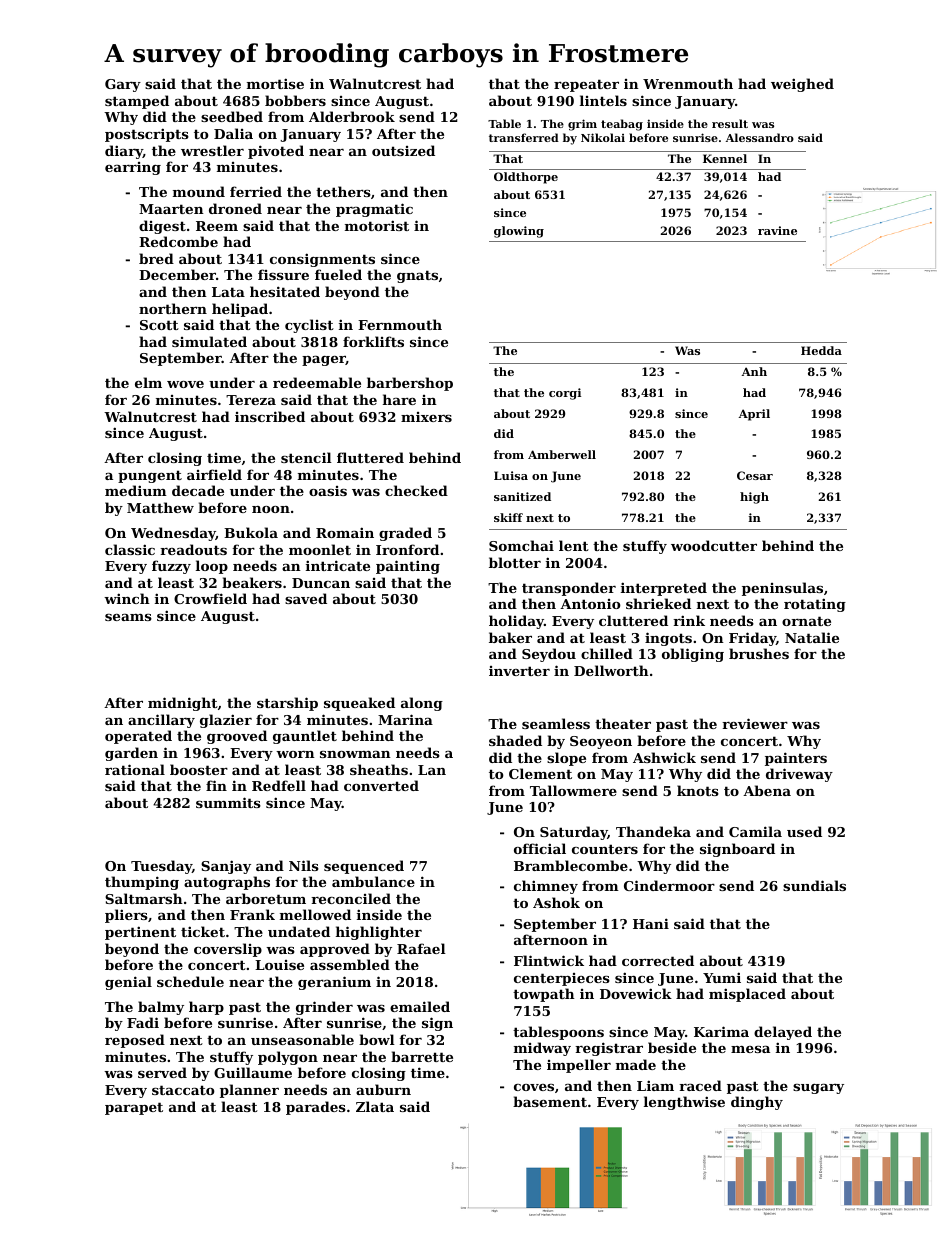 The width and height of the page is (952, 1233). I want to click on Wrenmouth, so click(688, 83).
